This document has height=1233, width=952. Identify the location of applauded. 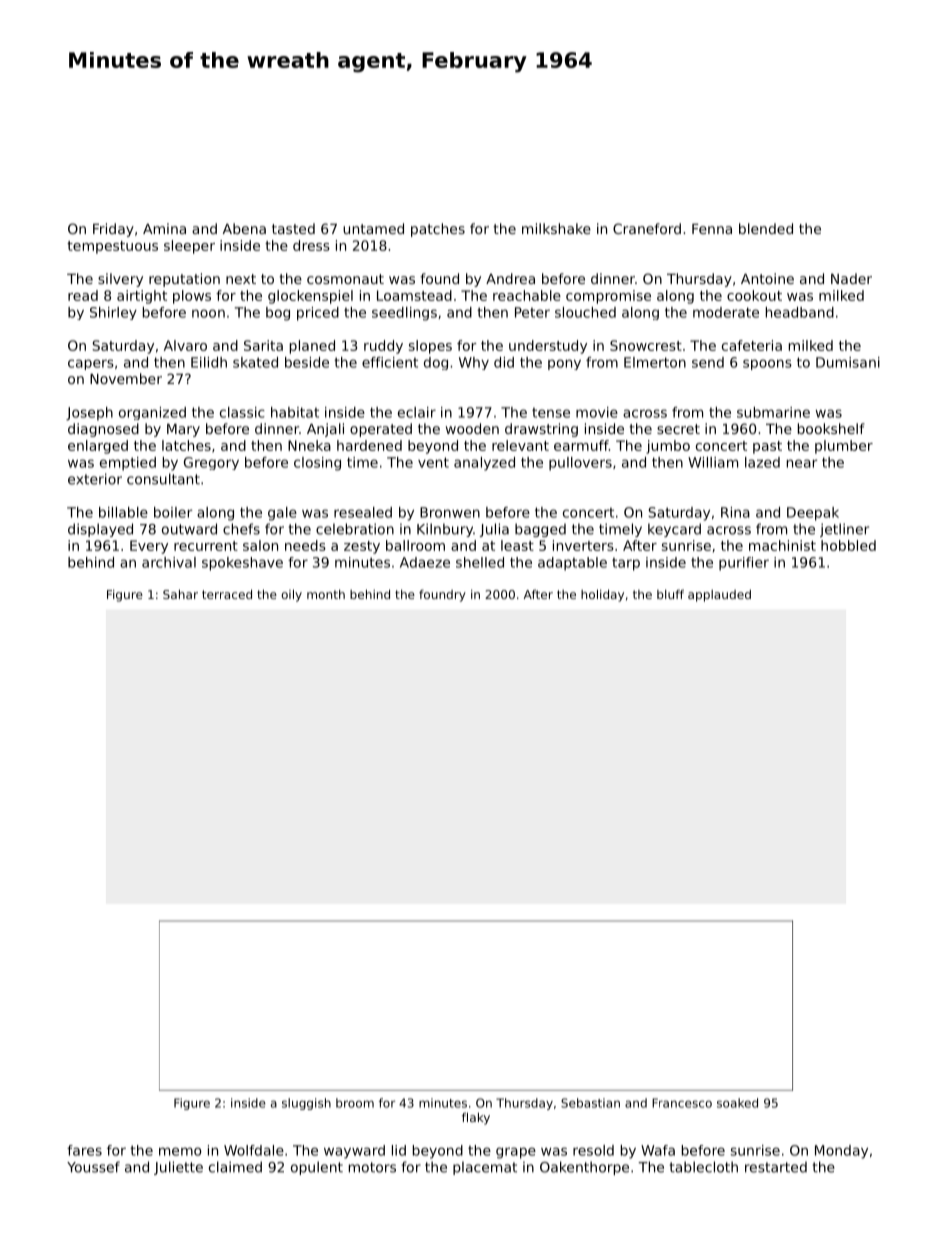
(719, 596).
